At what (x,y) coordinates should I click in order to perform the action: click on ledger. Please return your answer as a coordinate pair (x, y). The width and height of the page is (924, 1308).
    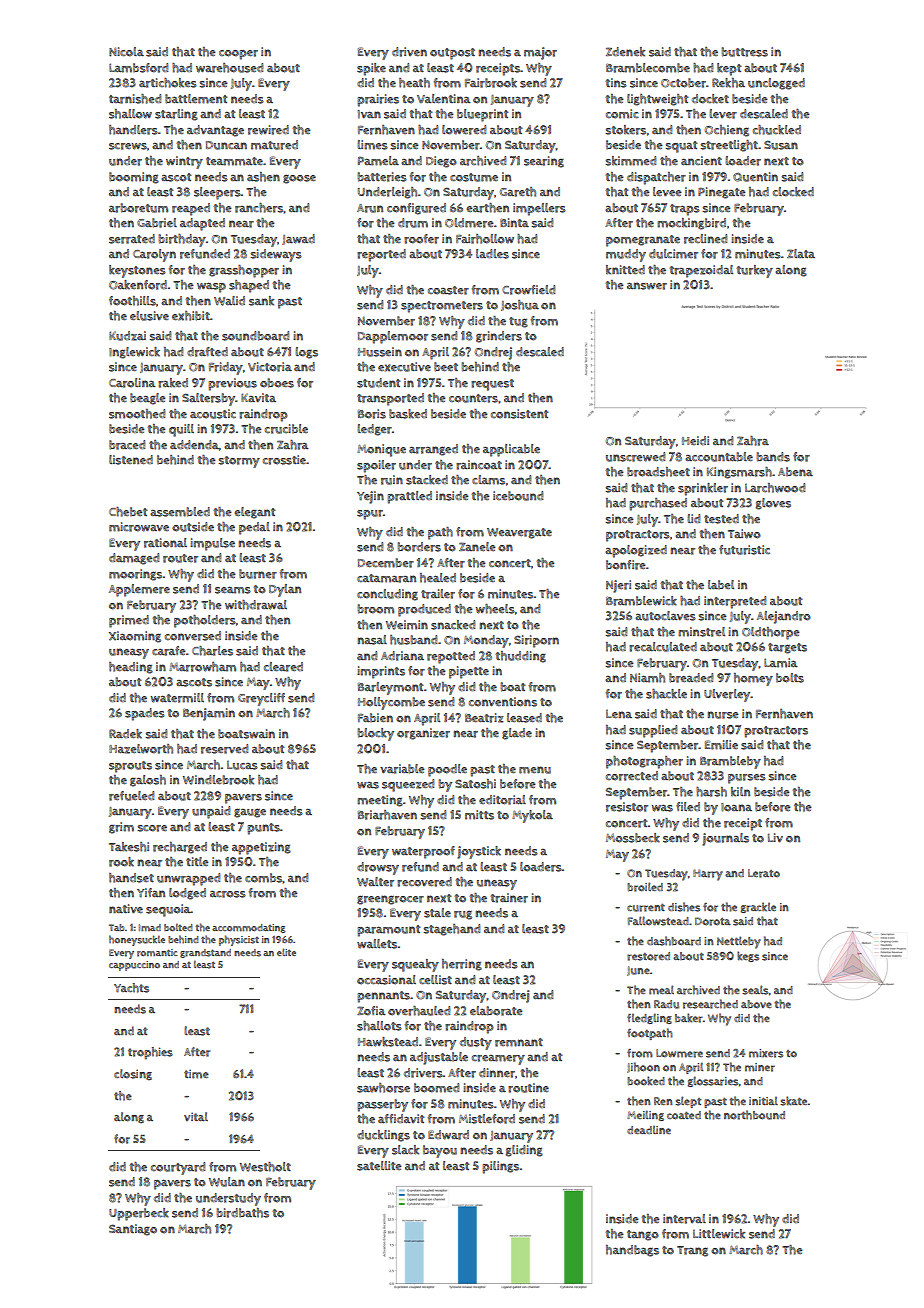
    Looking at the image, I should click on (374, 430).
